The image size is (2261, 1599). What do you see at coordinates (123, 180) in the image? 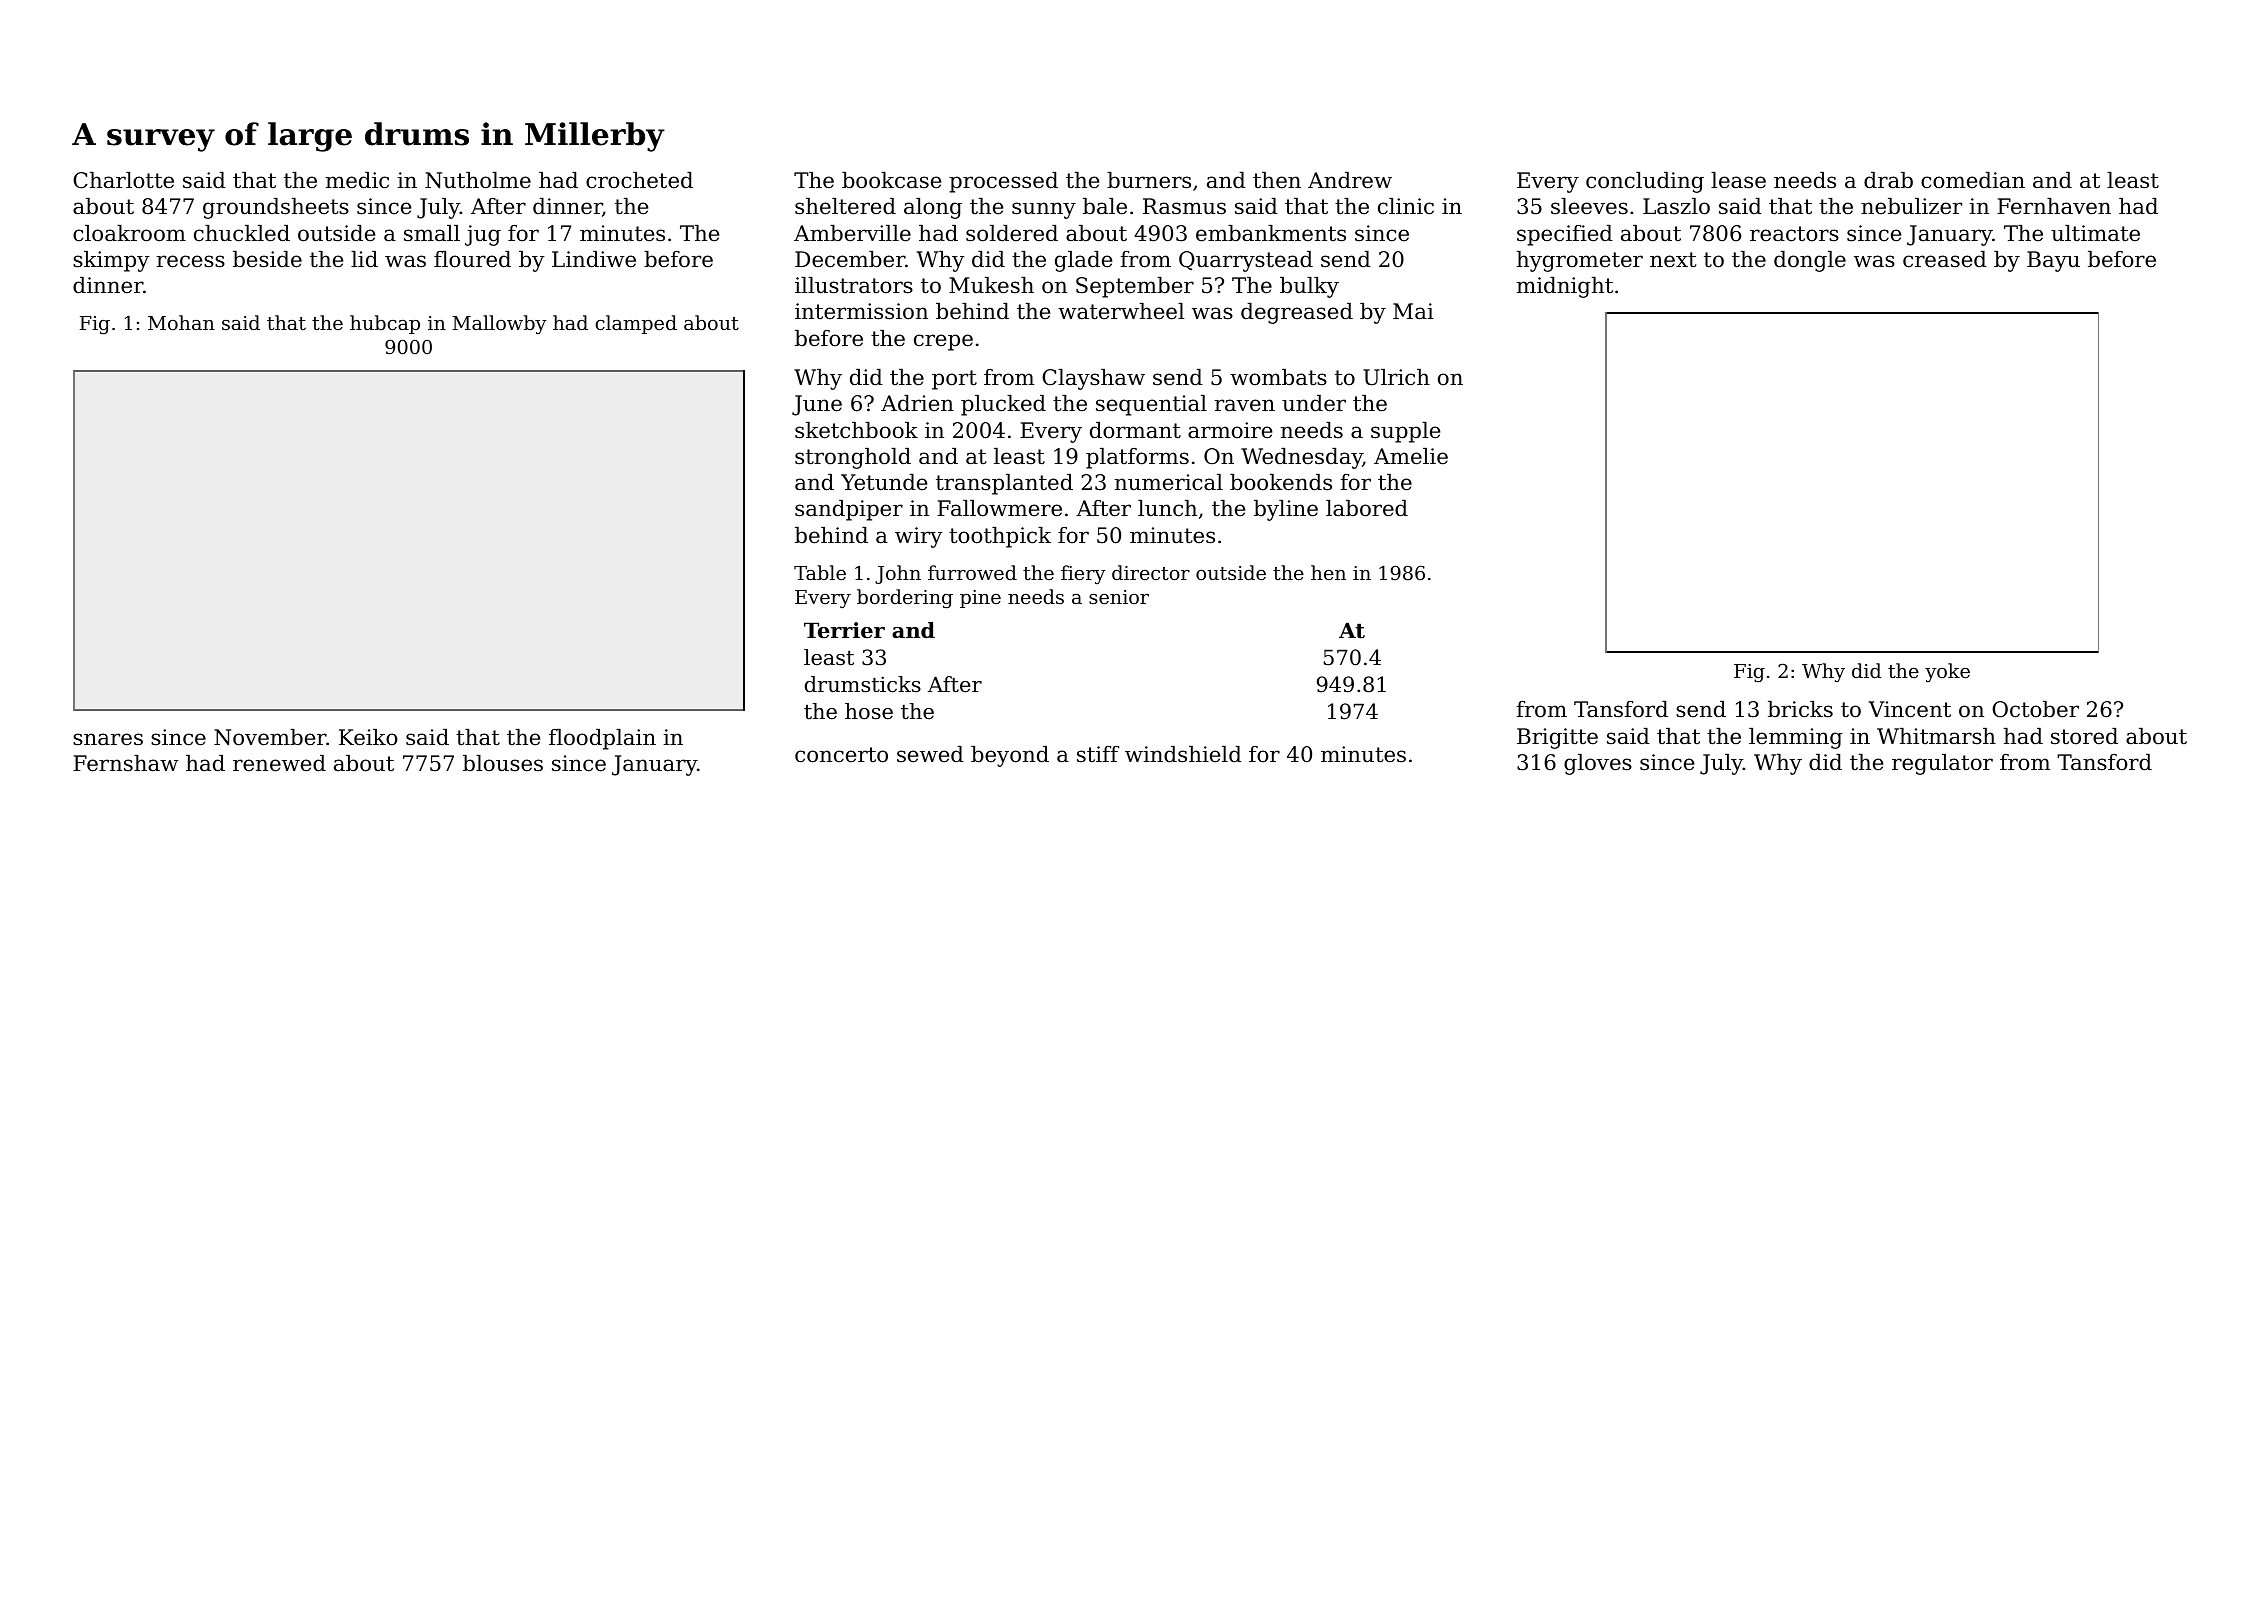
I see `Charlotte` at bounding box center [123, 180].
